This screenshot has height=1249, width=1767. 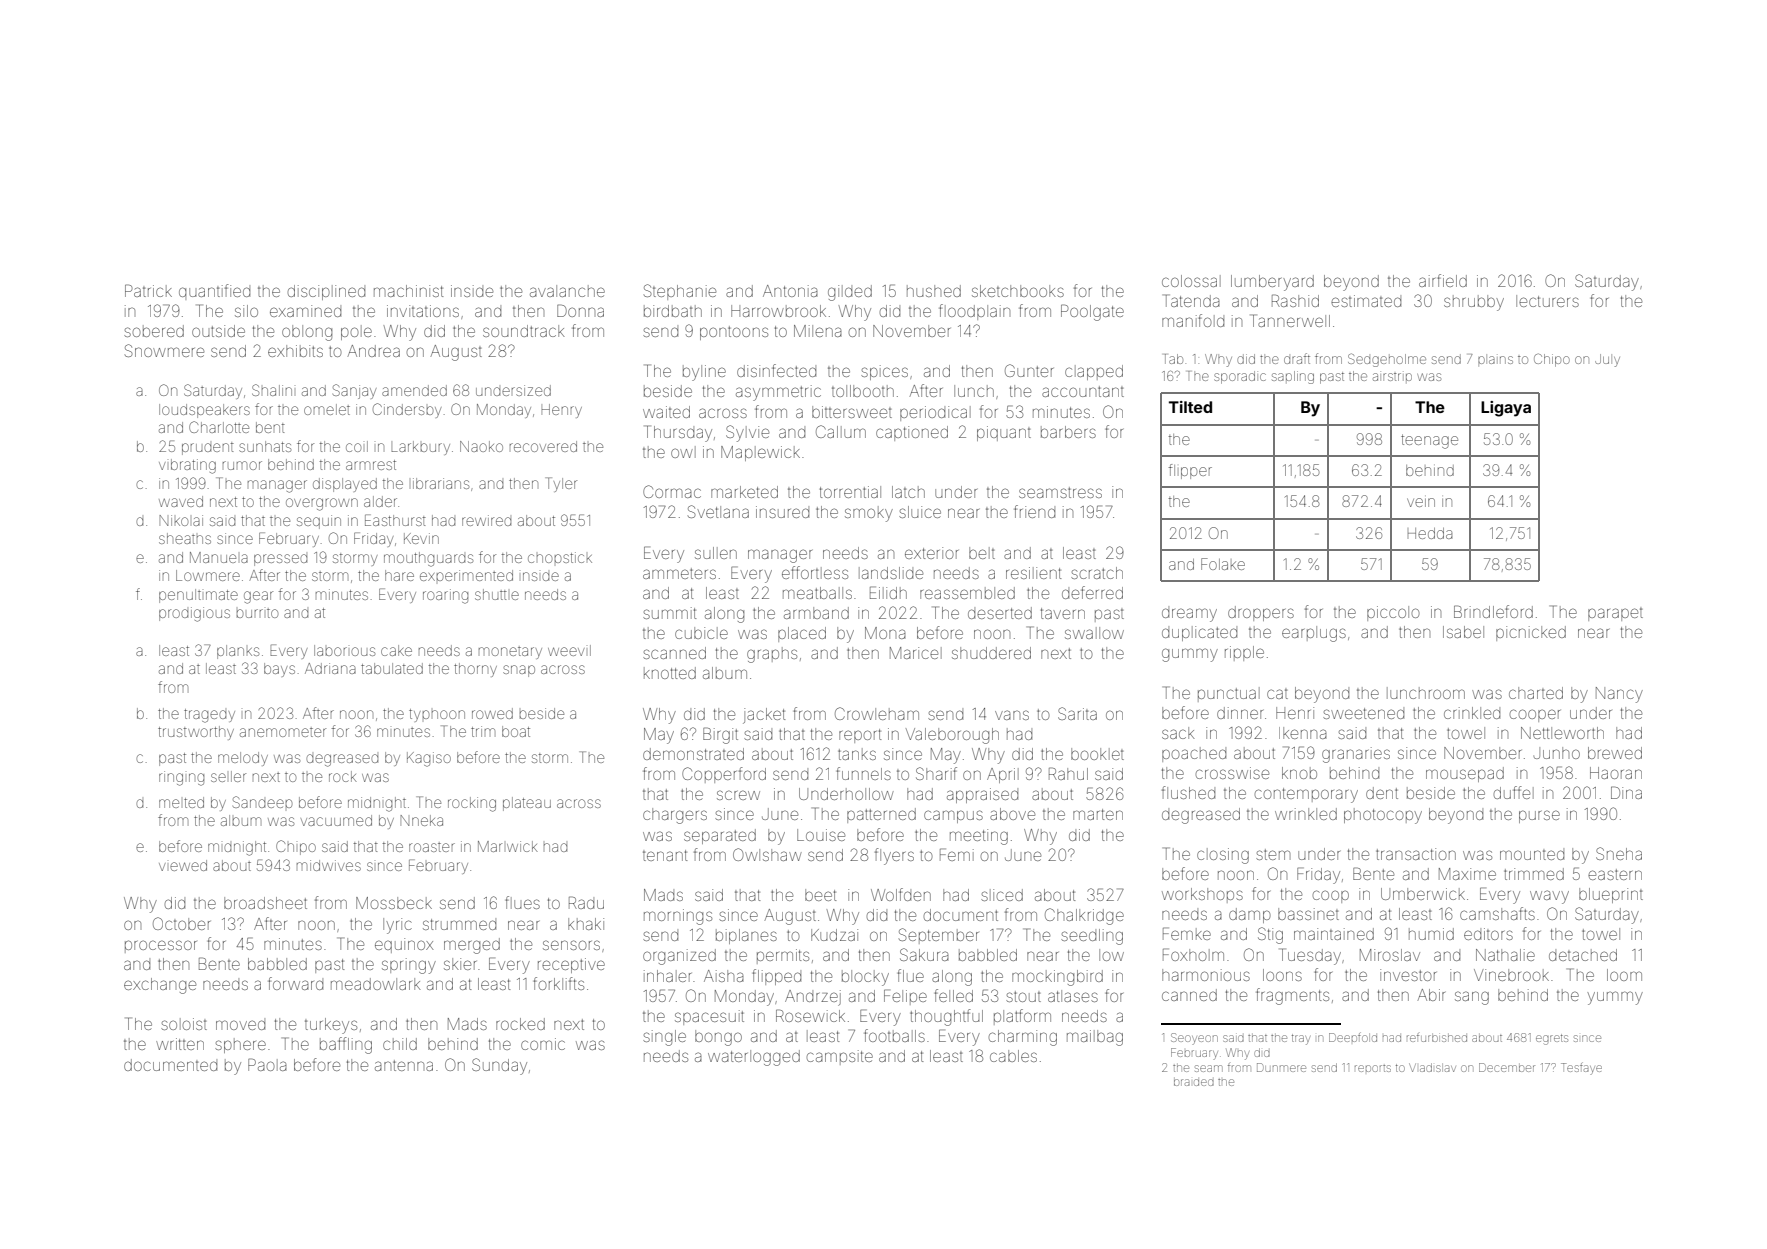 I want to click on summit, so click(x=669, y=613).
